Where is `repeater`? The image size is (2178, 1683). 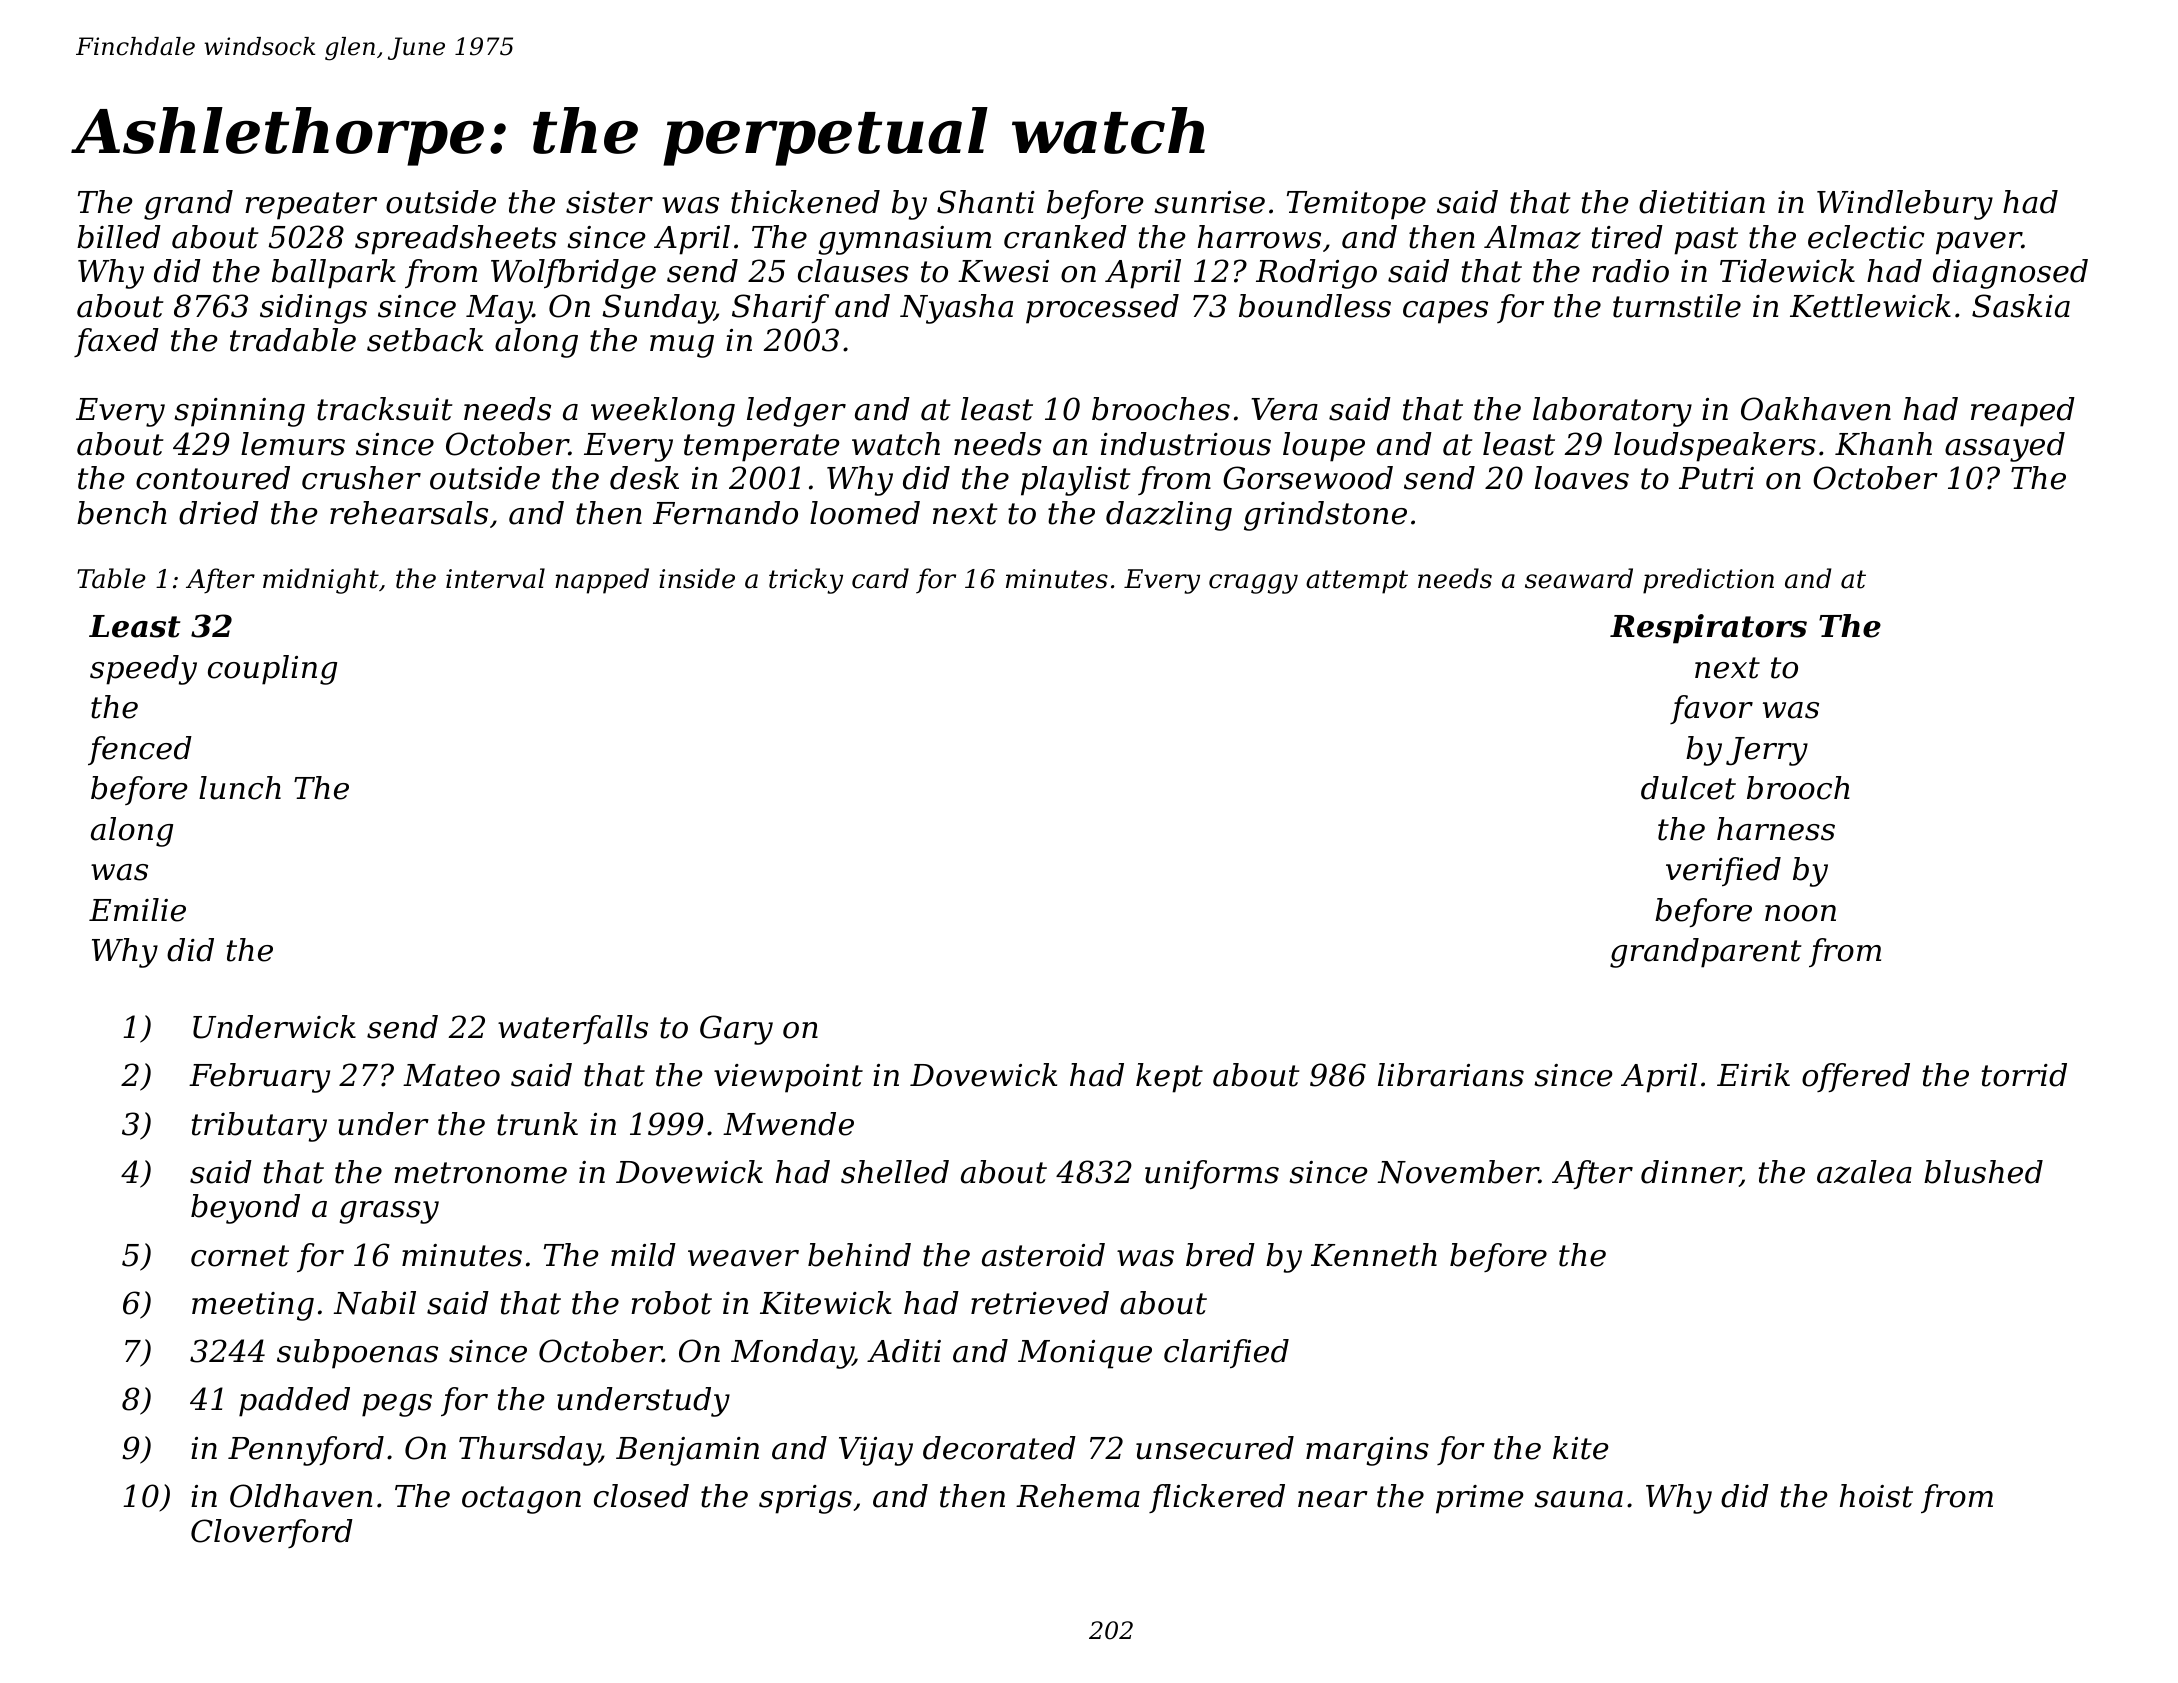 repeater is located at coordinates (311, 206).
